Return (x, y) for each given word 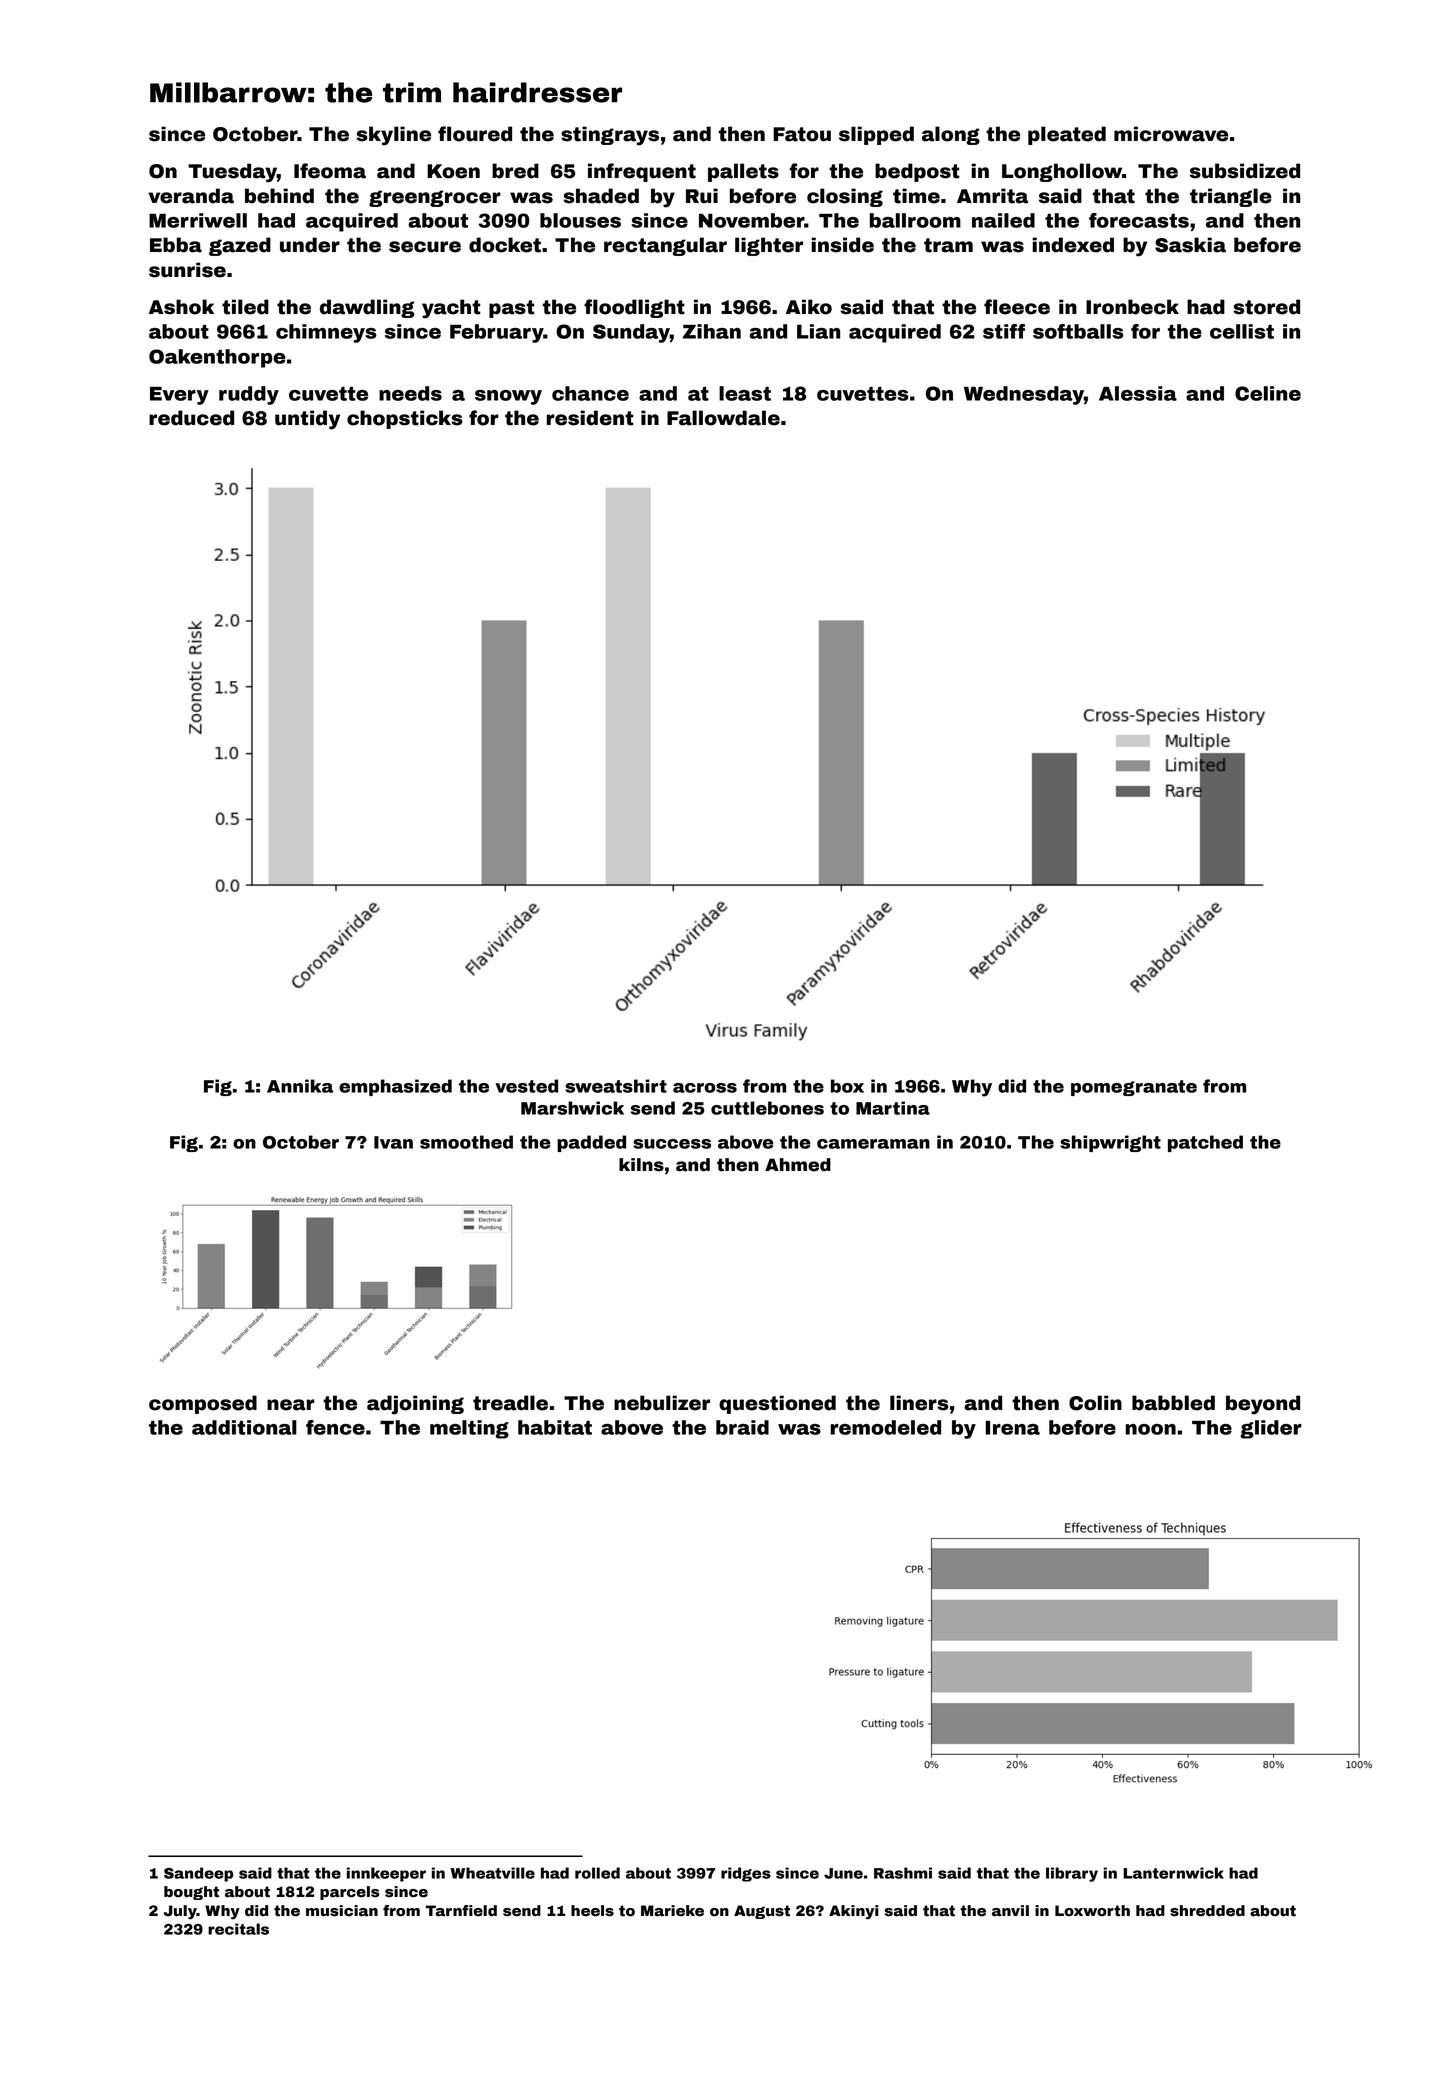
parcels (349, 1893)
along (951, 135)
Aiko (809, 307)
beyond (1263, 1405)
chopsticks (405, 419)
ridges (746, 1874)
